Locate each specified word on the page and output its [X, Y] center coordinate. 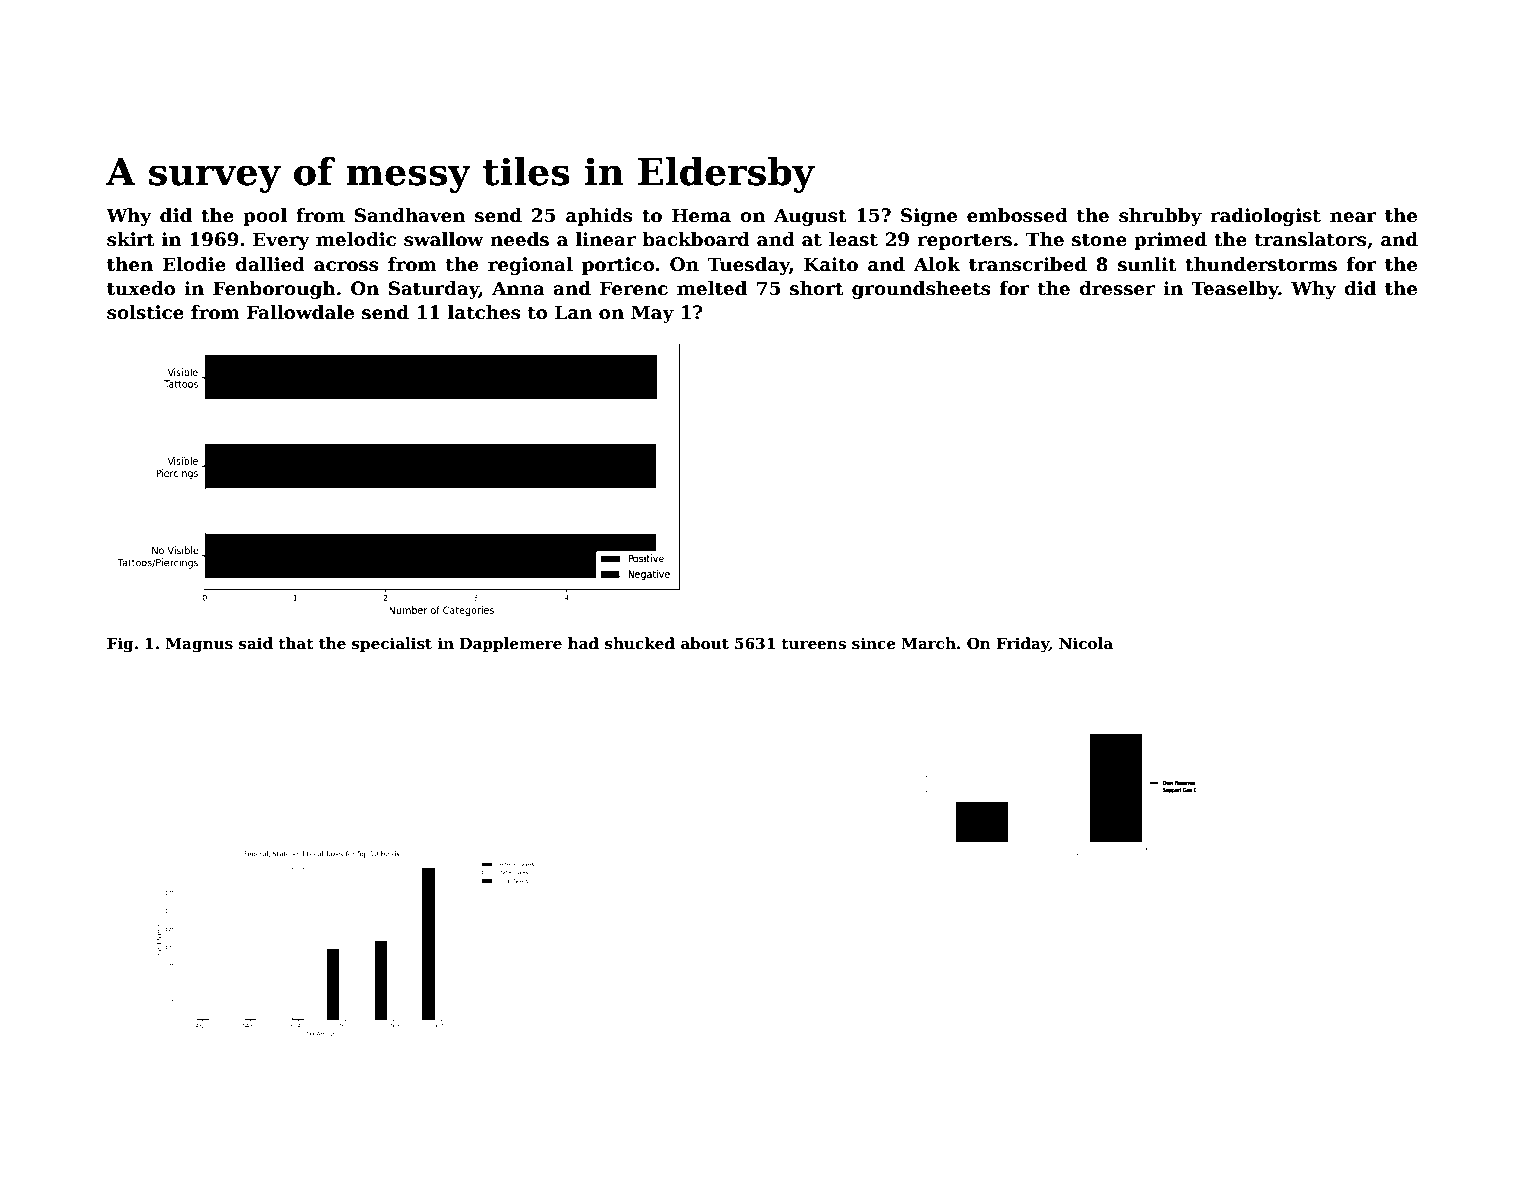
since [874, 643]
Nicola [1086, 643]
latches [484, 312]
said [256, 643]
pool [265, 217]
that [296, 643]
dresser [1117, 288]
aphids [599, 217]
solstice [145, 312]
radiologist [1265, 217]
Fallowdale [300, 312]
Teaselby [1235, 290]
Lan [573, 312]
